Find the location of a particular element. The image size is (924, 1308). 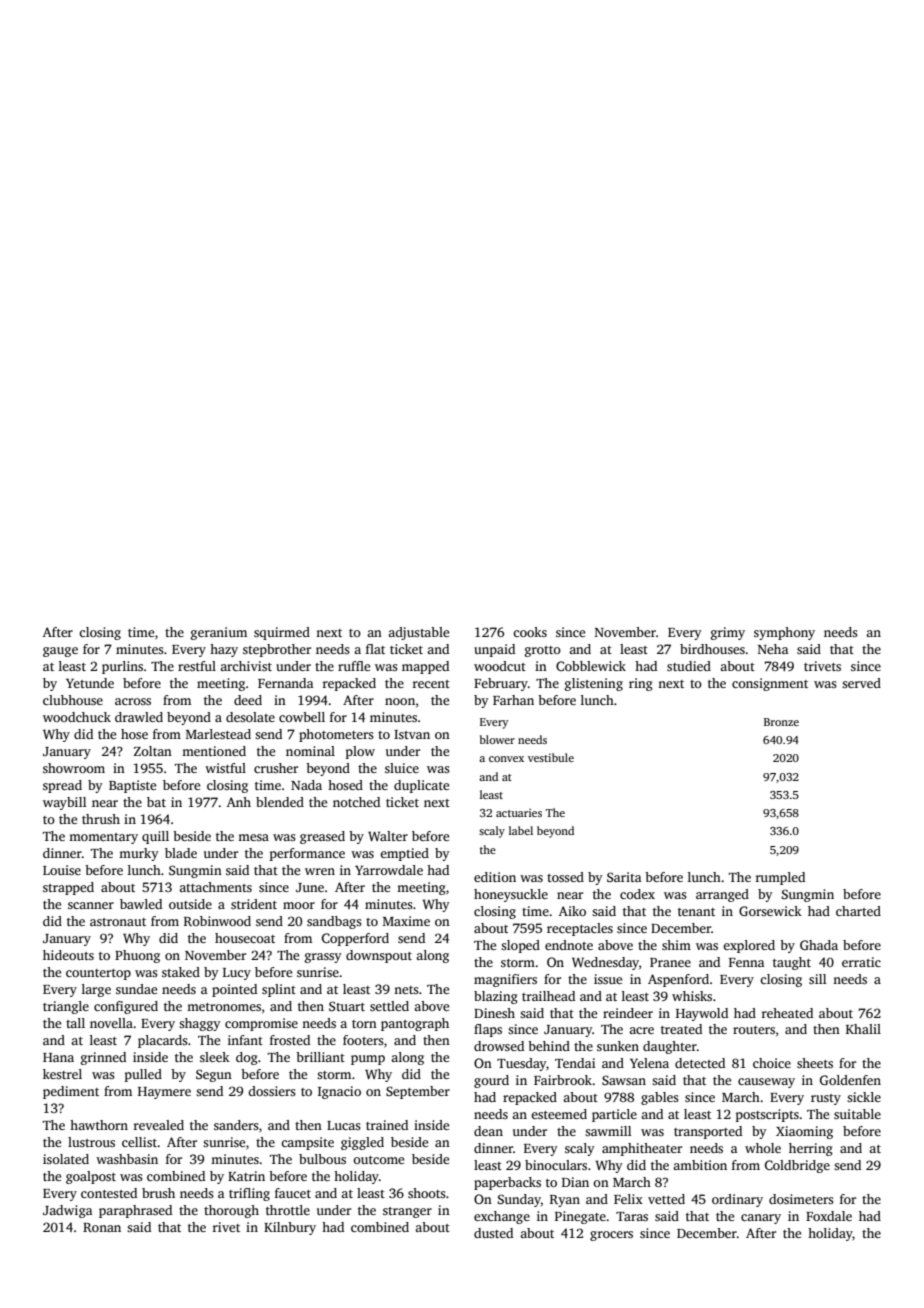

emptied is located at coordinates (404, 854).
